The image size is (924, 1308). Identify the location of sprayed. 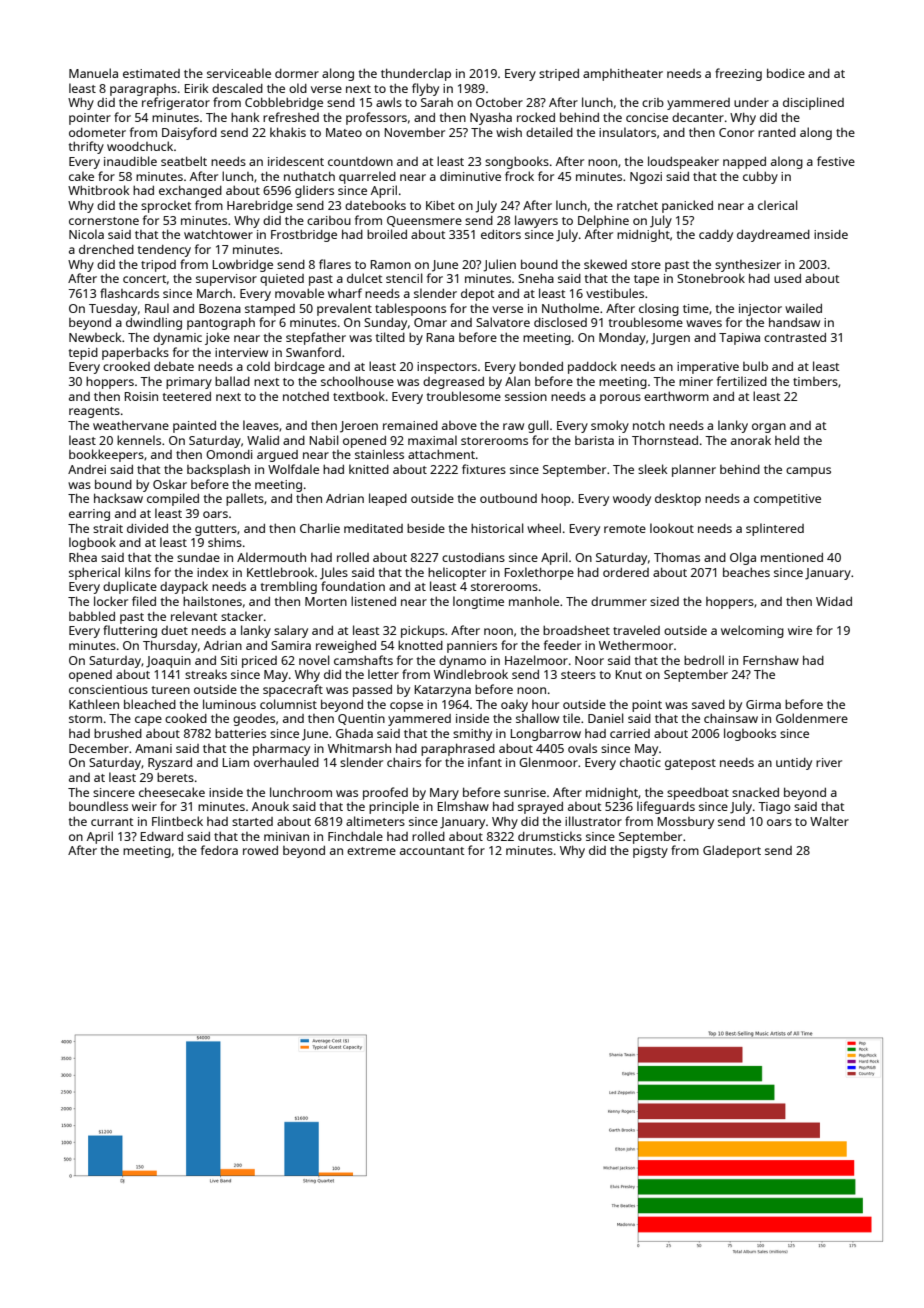
(540, 808).
